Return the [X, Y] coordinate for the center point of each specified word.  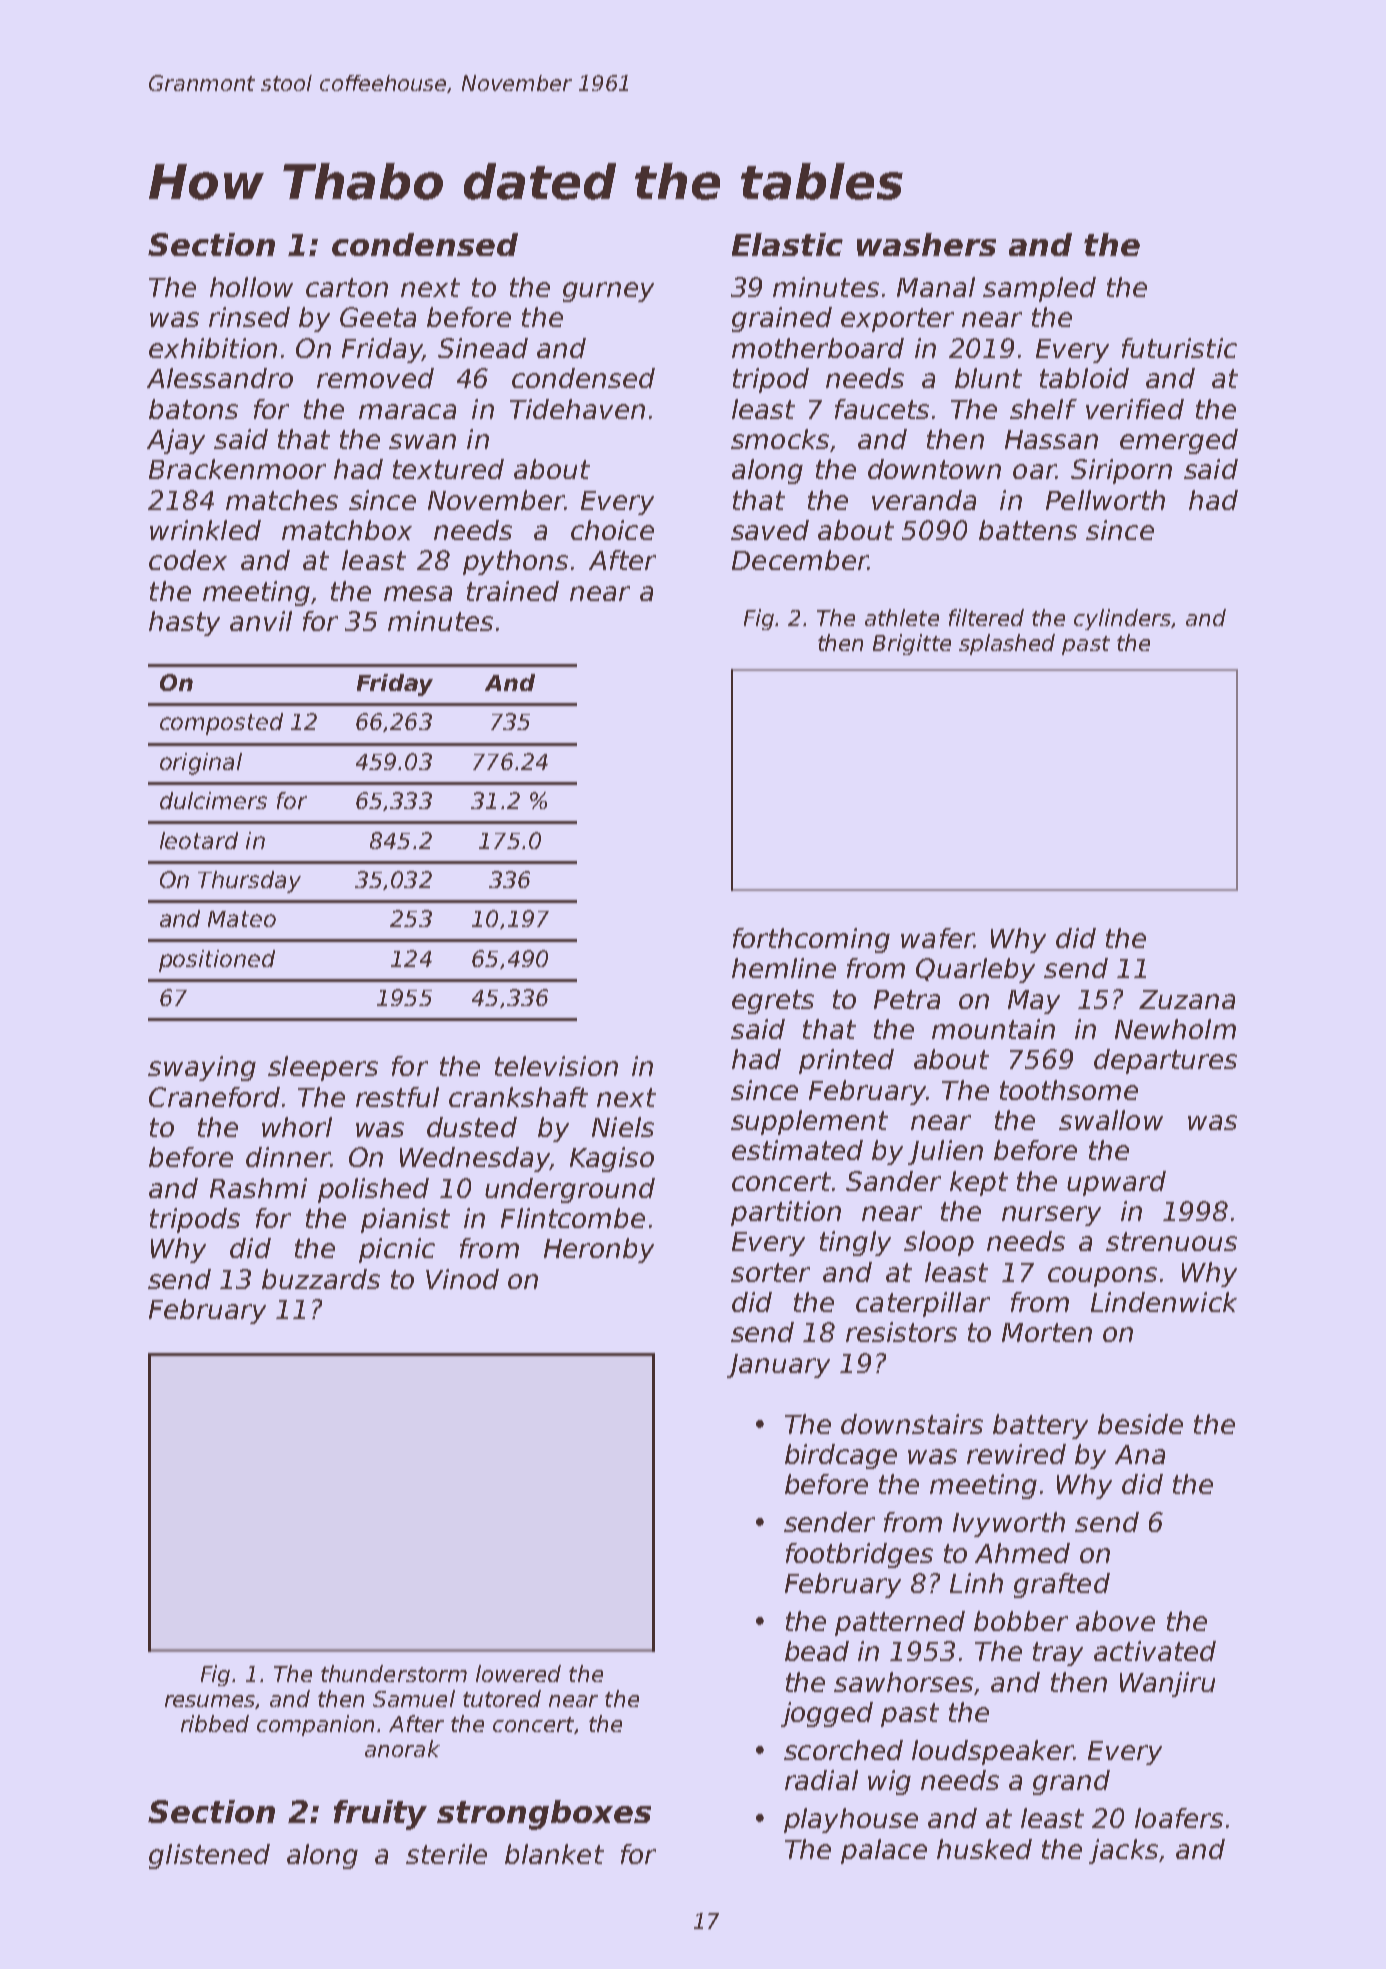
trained [513, 591]
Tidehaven [577, 409]
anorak [402, 1748]
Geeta [378, 317]
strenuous [1171, 1241]
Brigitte [912, 644]
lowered [518, 1673]
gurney [608, 292]
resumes [210, 1702]
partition [786, 1213]
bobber [1021, 1621]
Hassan [1051, 439]
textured [448, 469]
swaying [202, 1068]
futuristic [1179, 348]
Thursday [249, 882]
